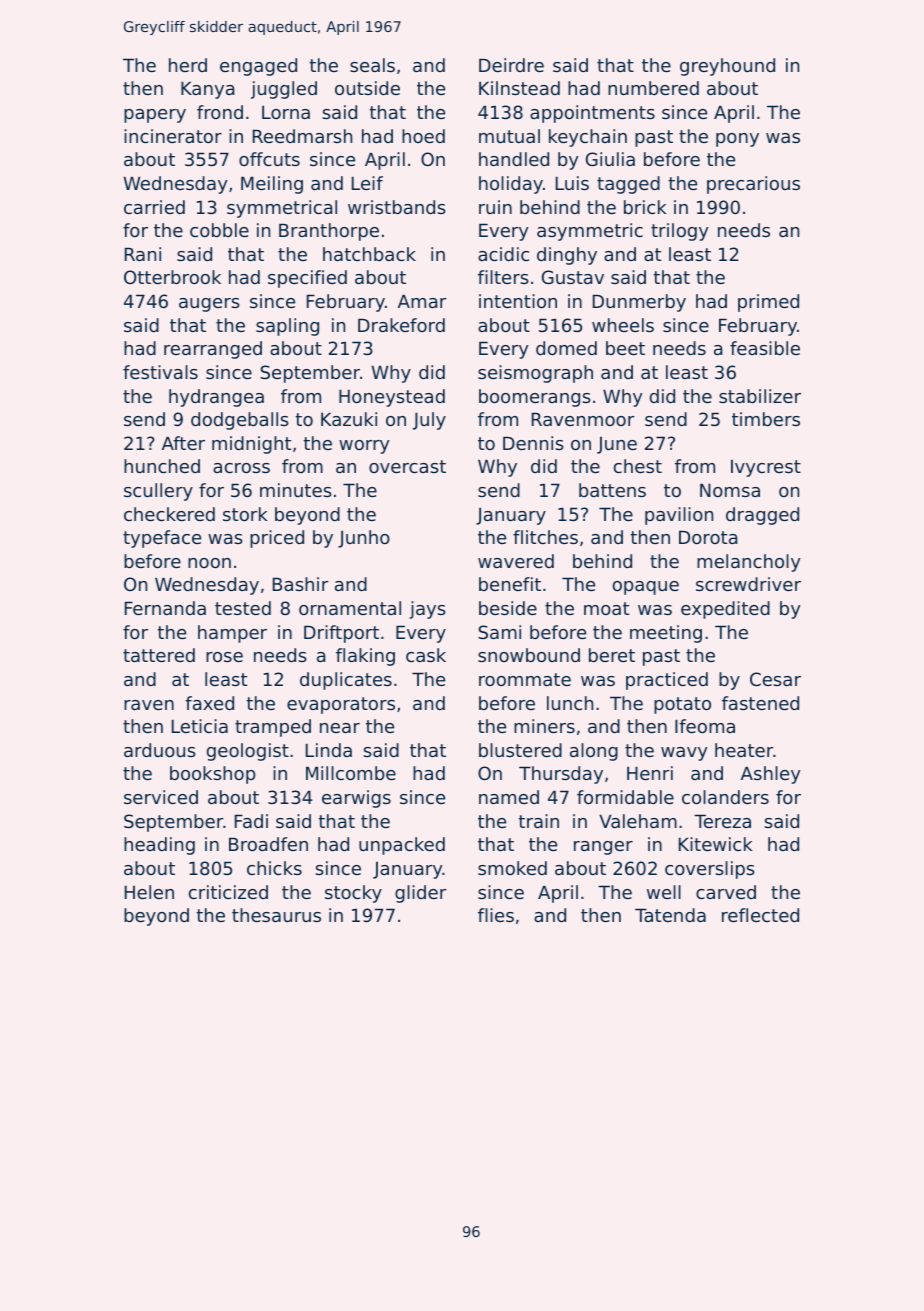 This document has width=924, height=1311. I want to click on Cesar, so click(775, 679).
